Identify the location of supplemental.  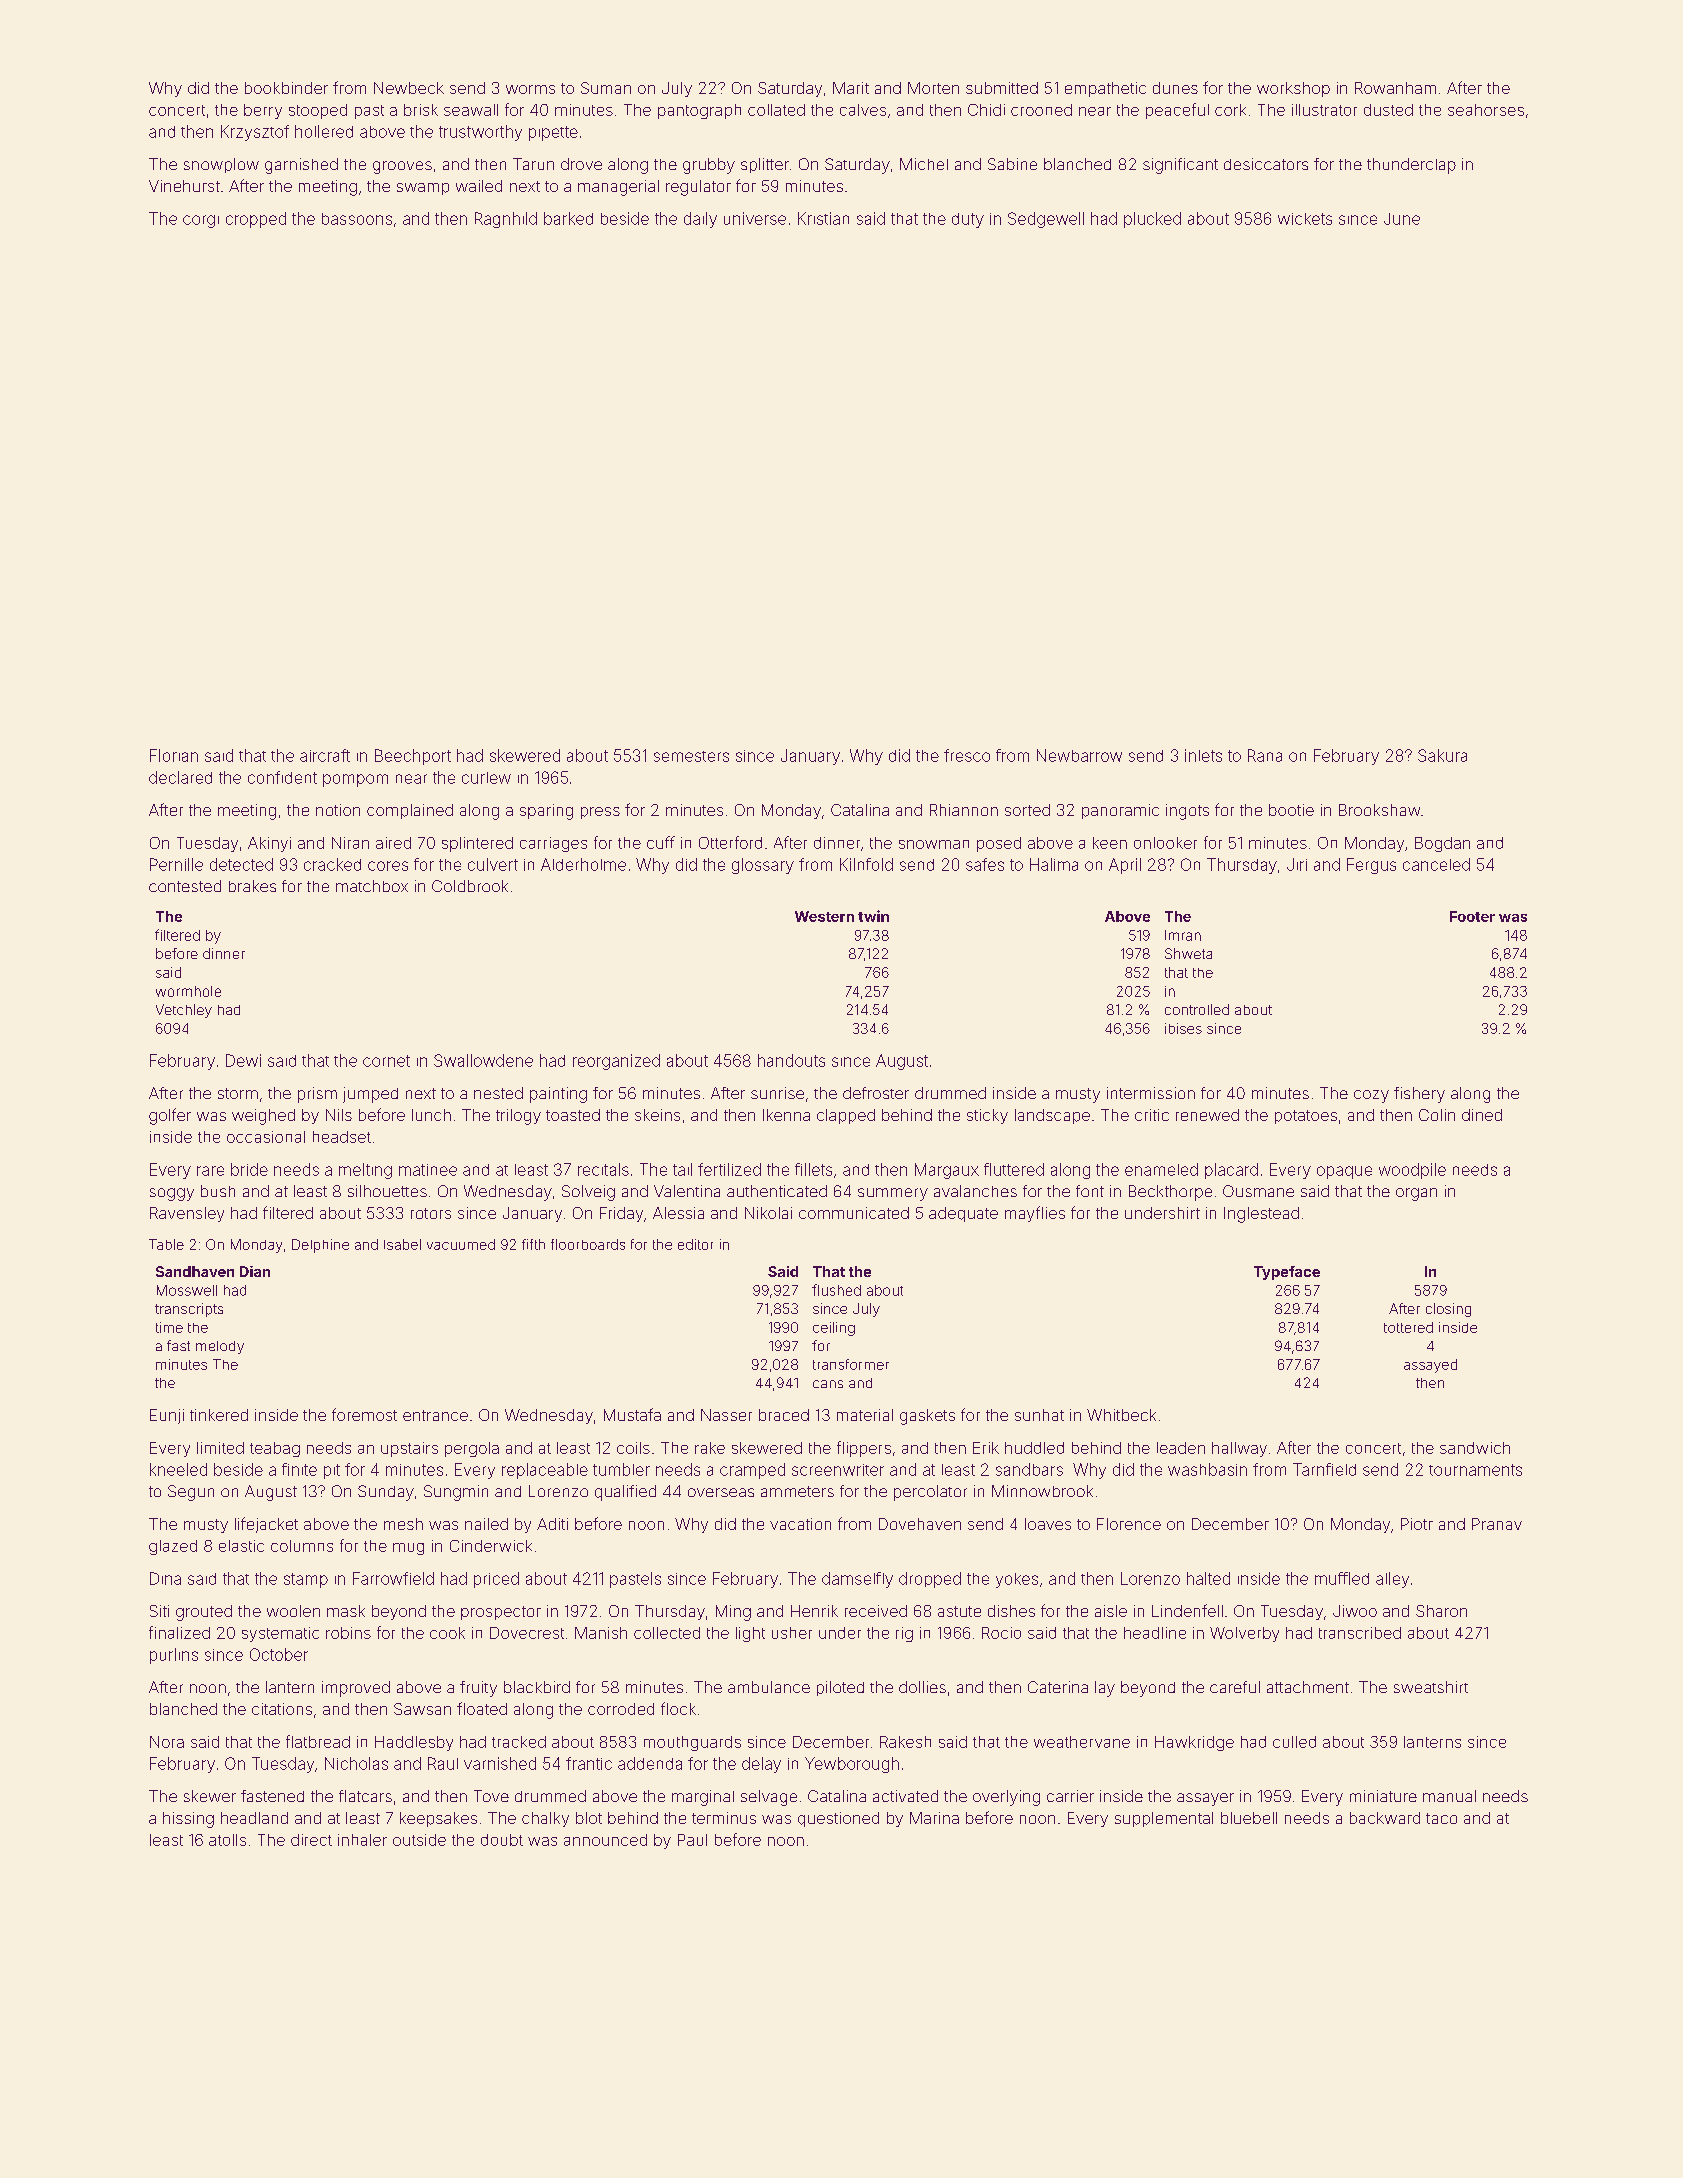
(1164, 1819).
